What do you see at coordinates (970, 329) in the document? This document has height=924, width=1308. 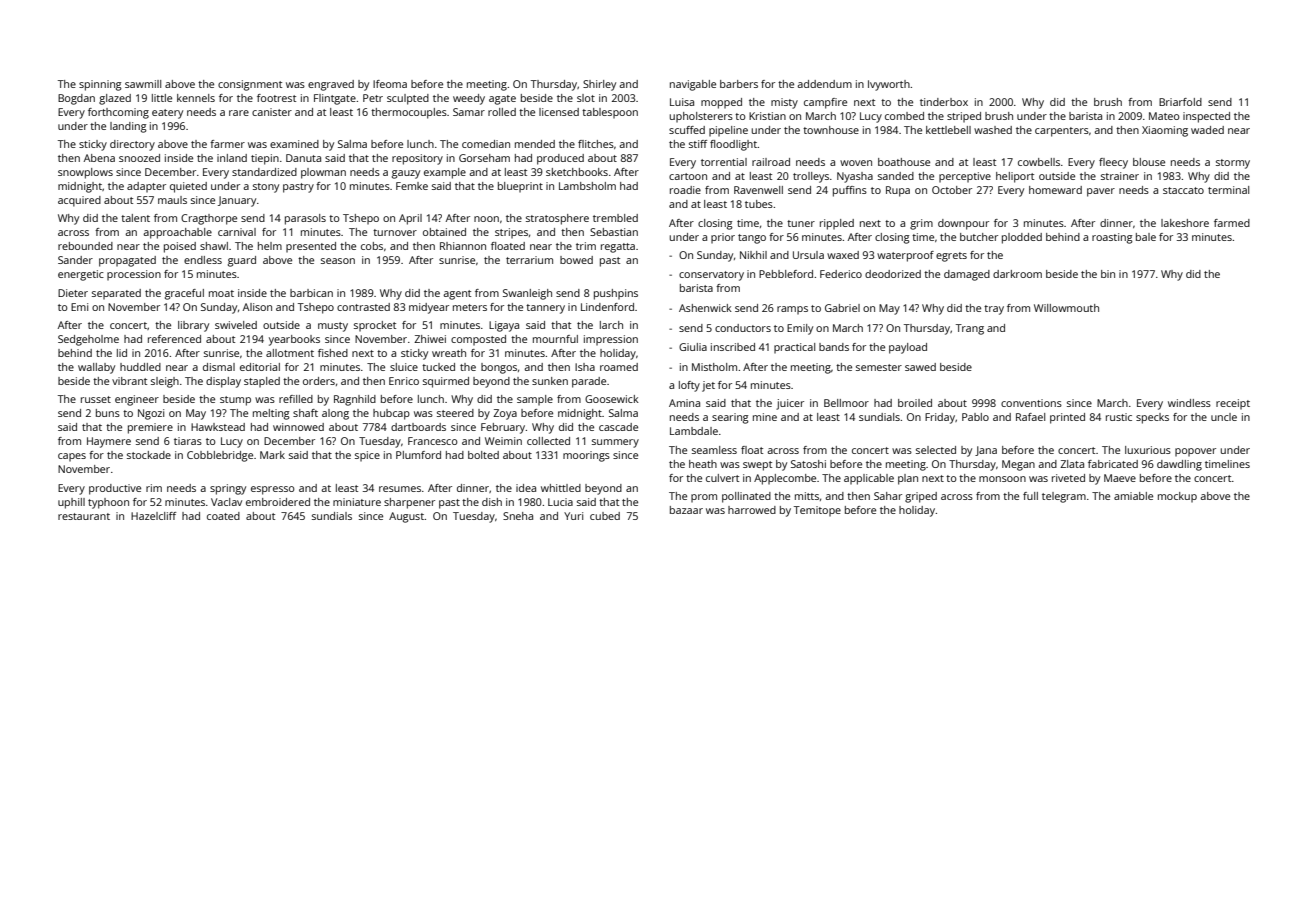 I see `Trang` at bounding box center [970, 329].
